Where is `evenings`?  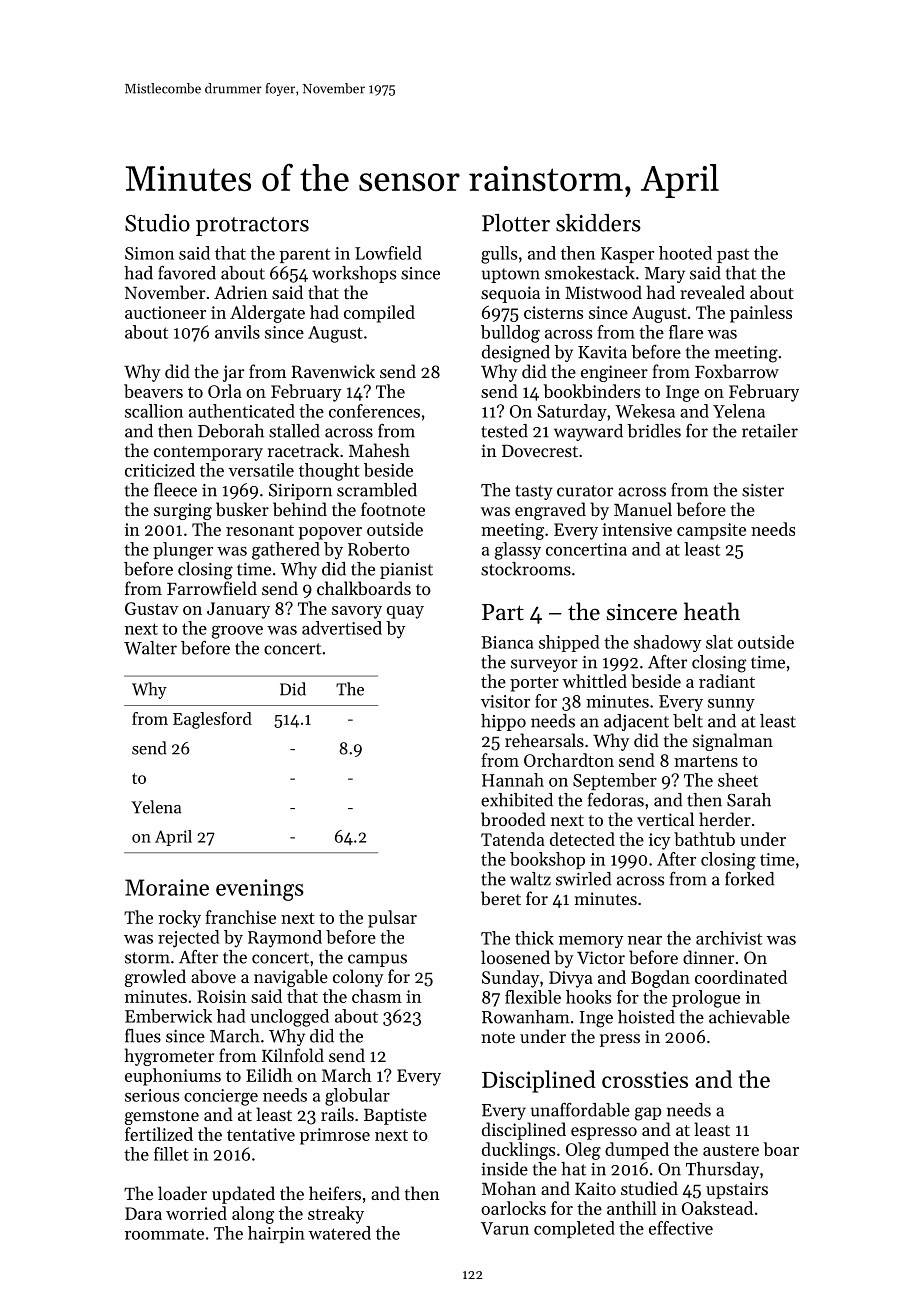 evenings is located at coordinates (260, 890).
